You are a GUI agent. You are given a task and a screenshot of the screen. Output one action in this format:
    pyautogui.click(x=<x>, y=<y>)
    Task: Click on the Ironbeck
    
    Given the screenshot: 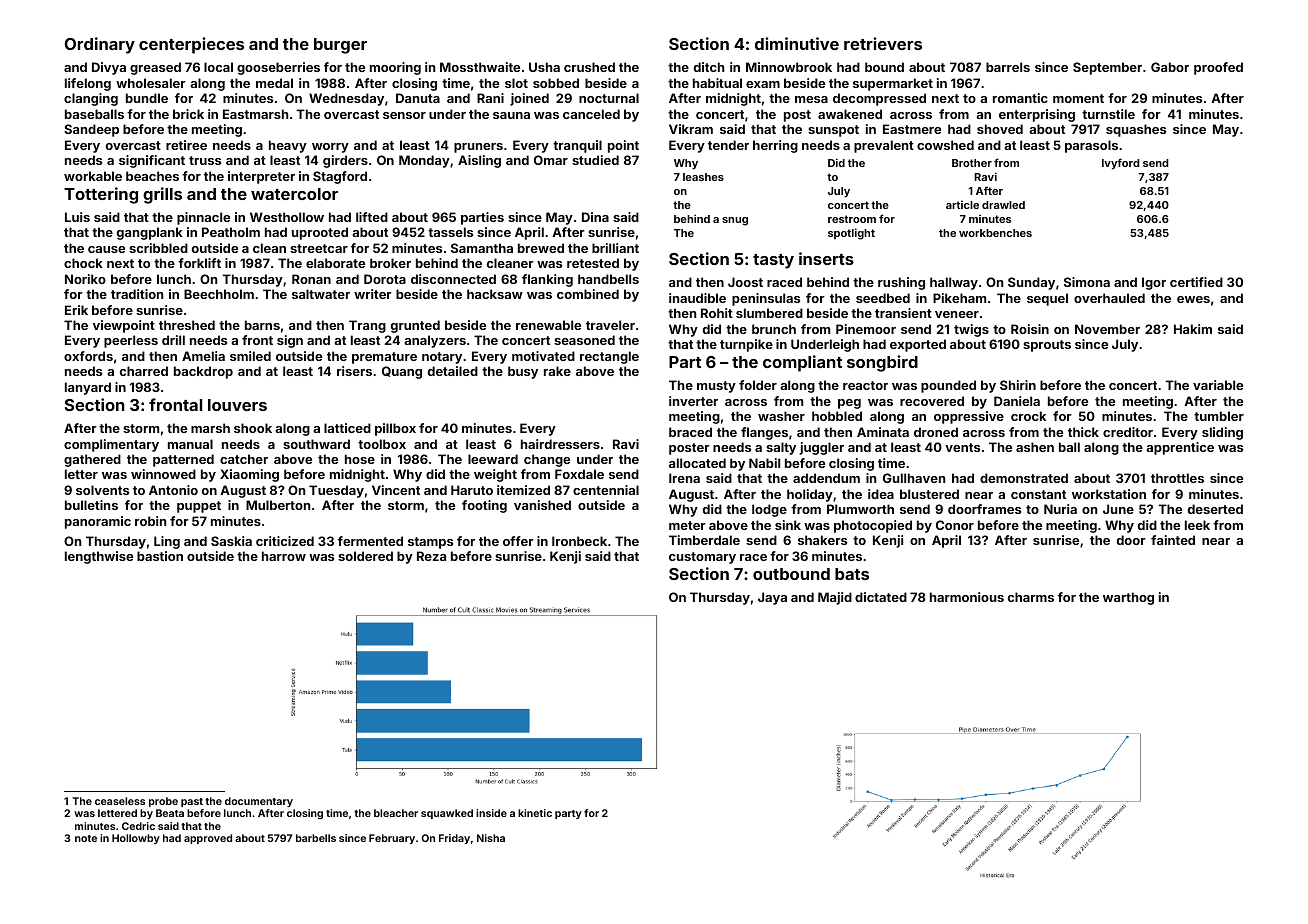 What is the action you would take?
    pyautogui.click(x=579, y=541)
